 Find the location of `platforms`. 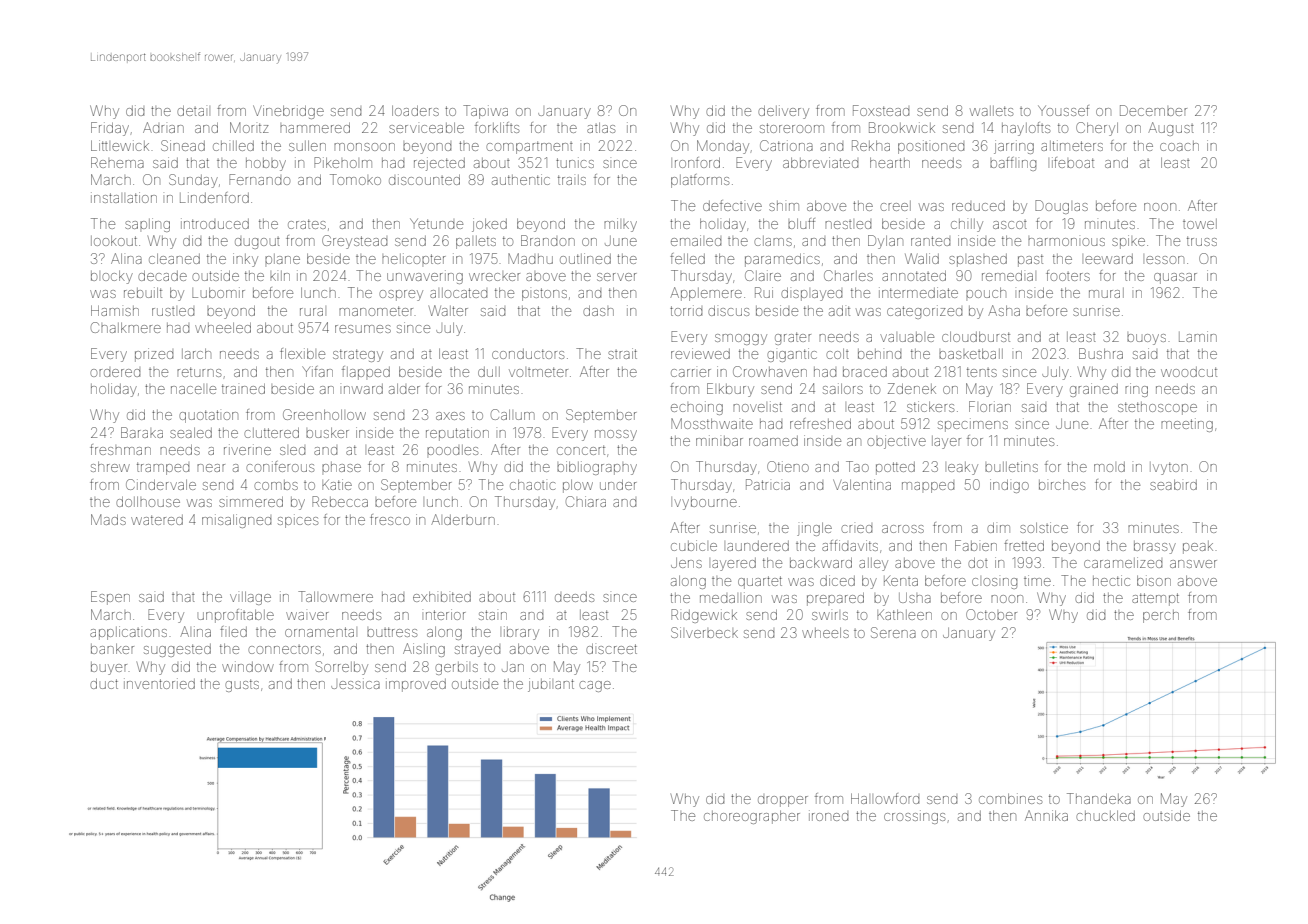

platforms is located at coordinates (700, 181).
